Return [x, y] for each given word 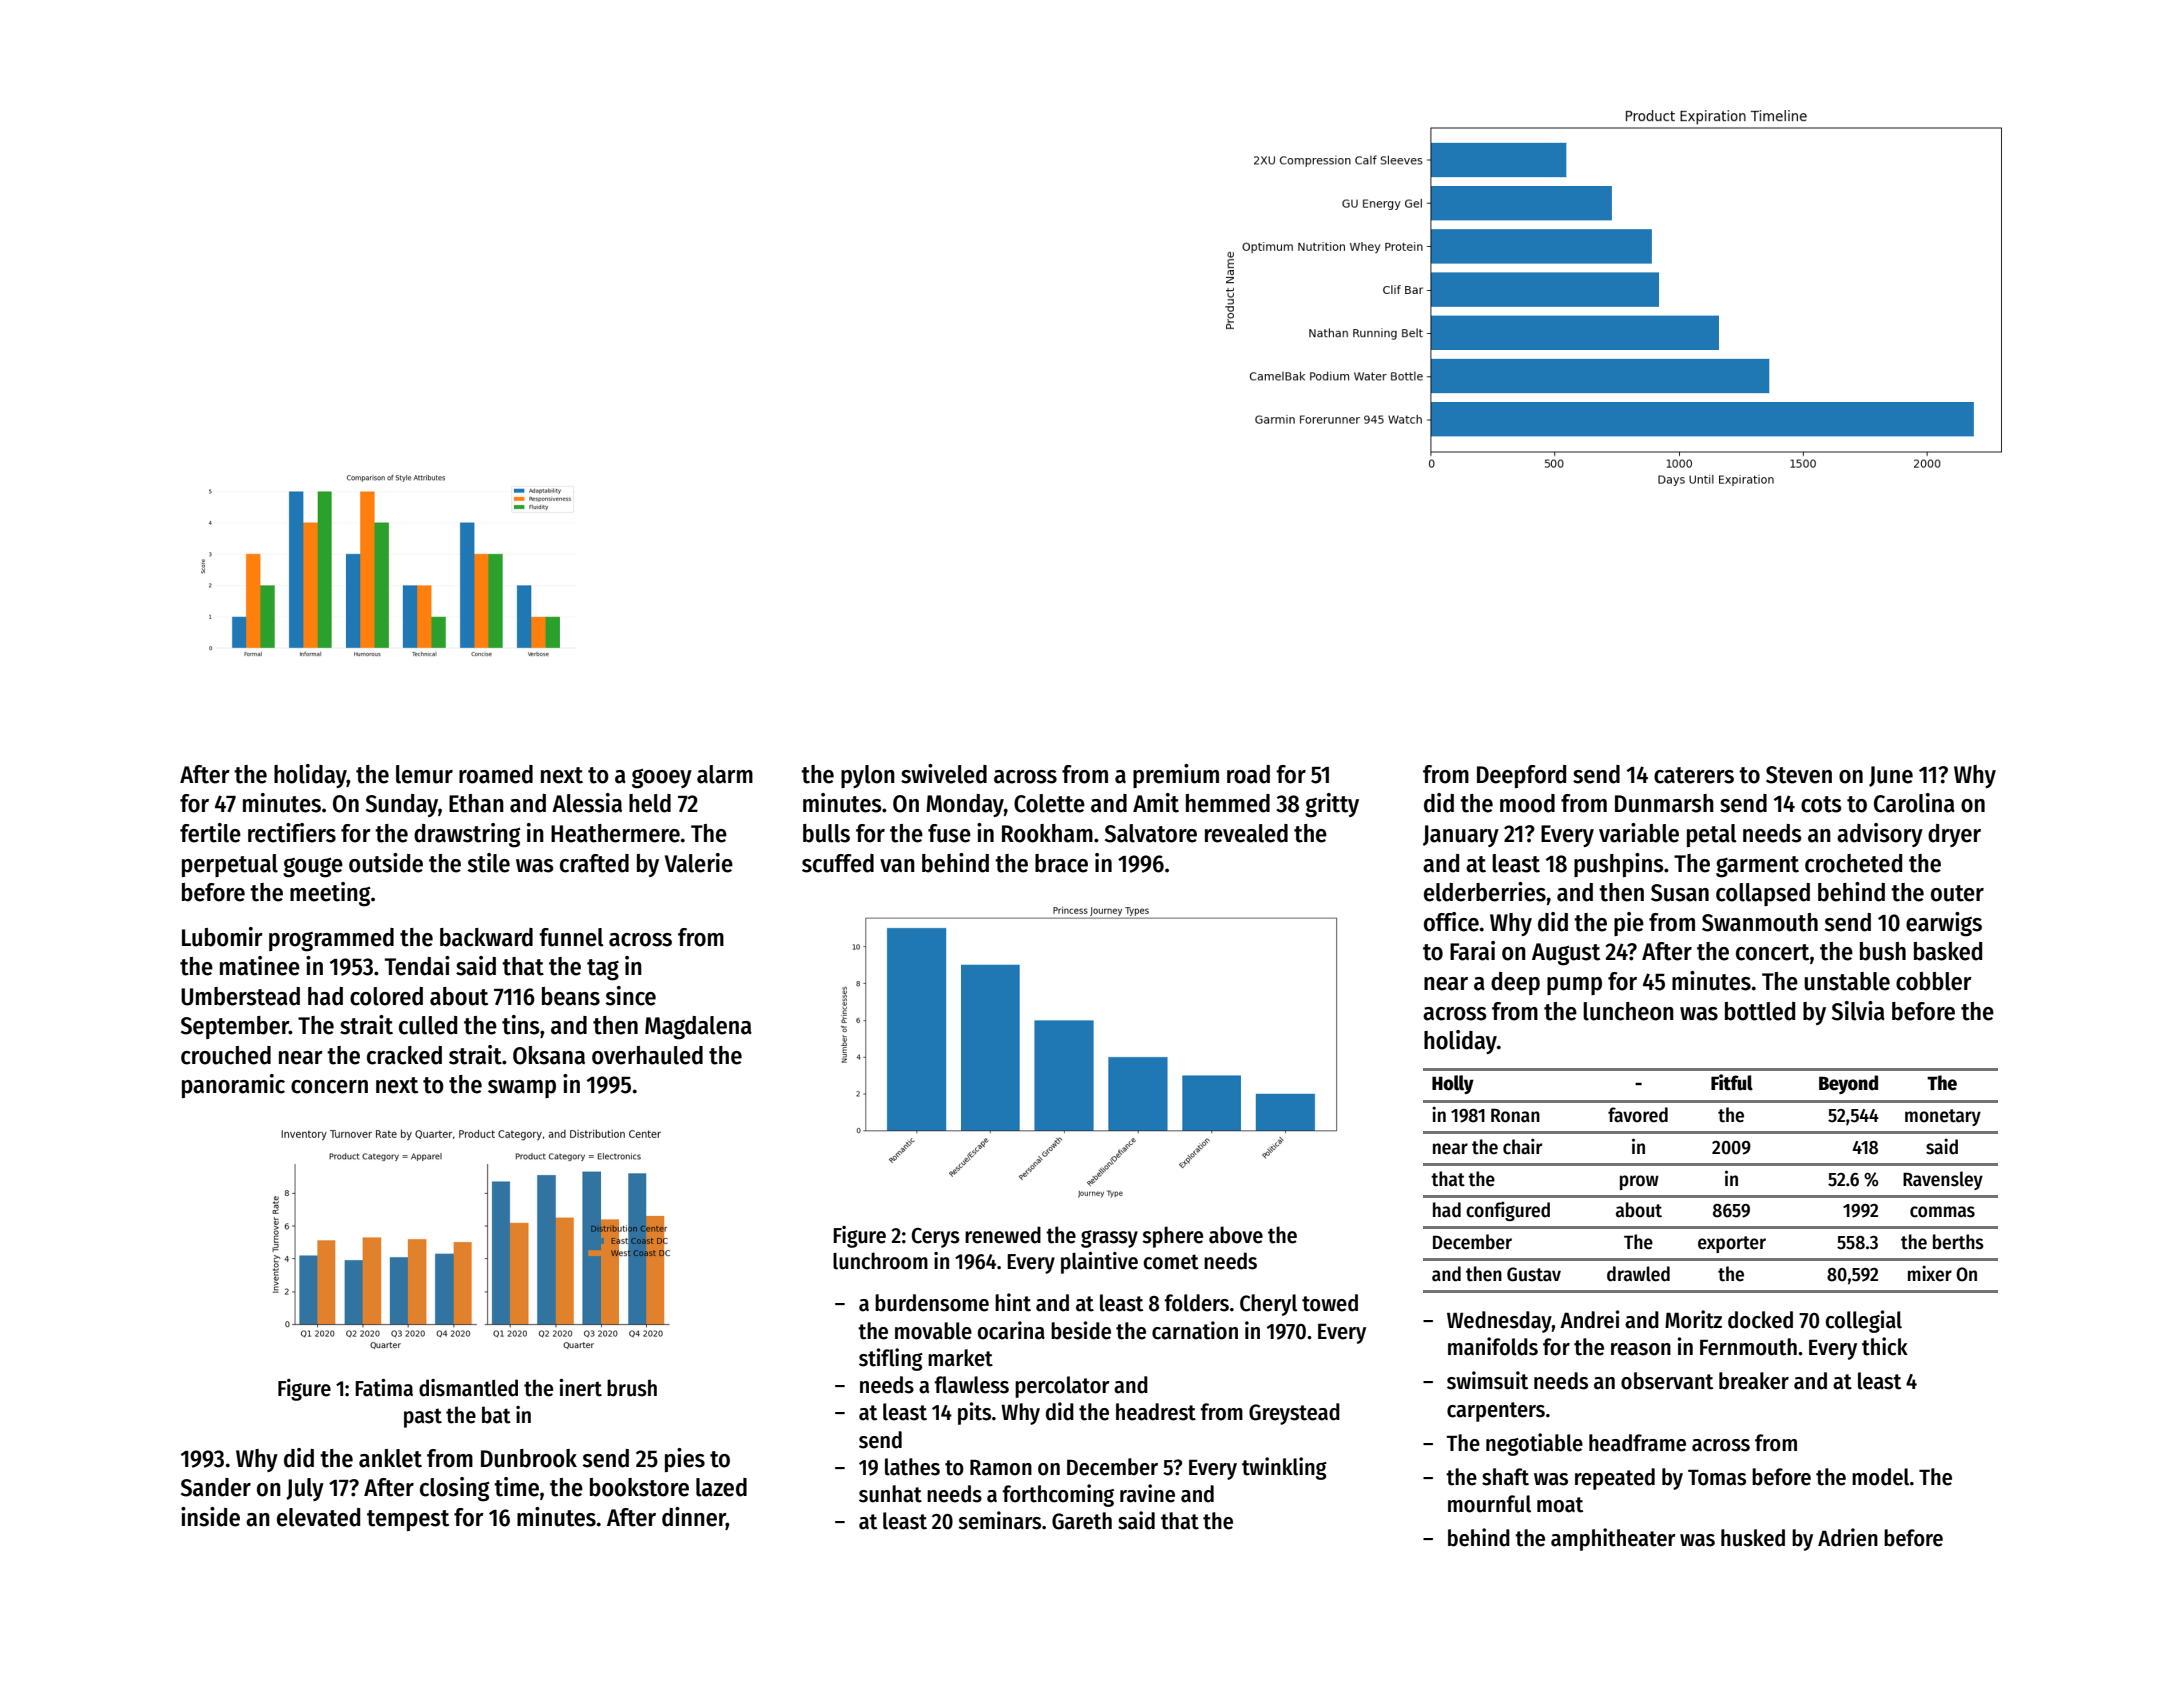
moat [1560, 1505]
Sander [216, 1487]
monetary [1943, 1117]
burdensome [932, 1303]
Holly [1453, 1084]
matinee [260, 966]
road [1248, 774]
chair [1522, 1146]
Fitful [1732, 1082]
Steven [1799, 775]
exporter [1732, 1244]
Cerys [936, 1238]
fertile [210, 833]
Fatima [384, 1388]
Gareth [1082, 1521]
